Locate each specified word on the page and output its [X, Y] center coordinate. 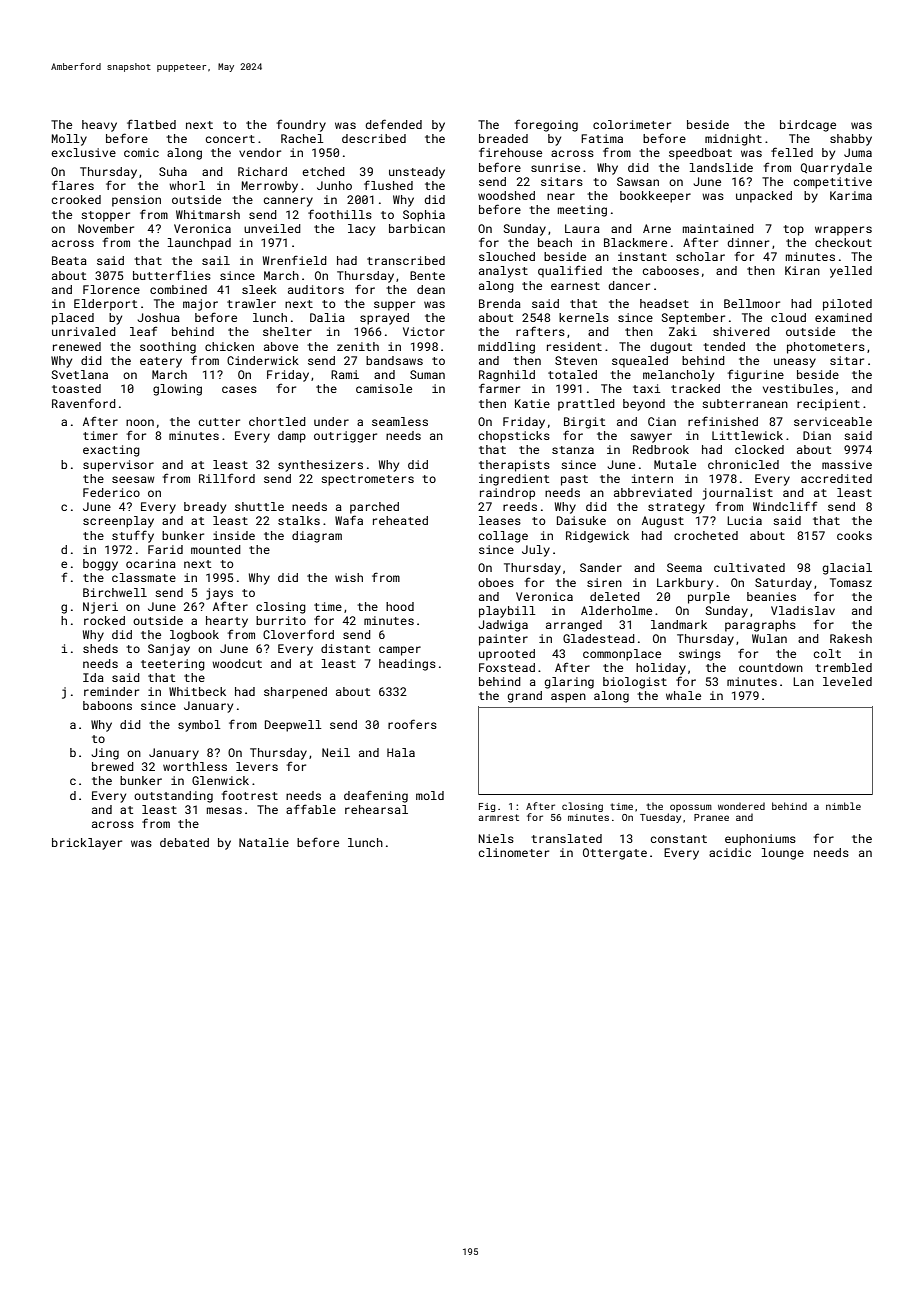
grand [524, 697]
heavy [99, 126]
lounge [783, 854]
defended [393, 124]
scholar [700, 256]
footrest [250, 795]
